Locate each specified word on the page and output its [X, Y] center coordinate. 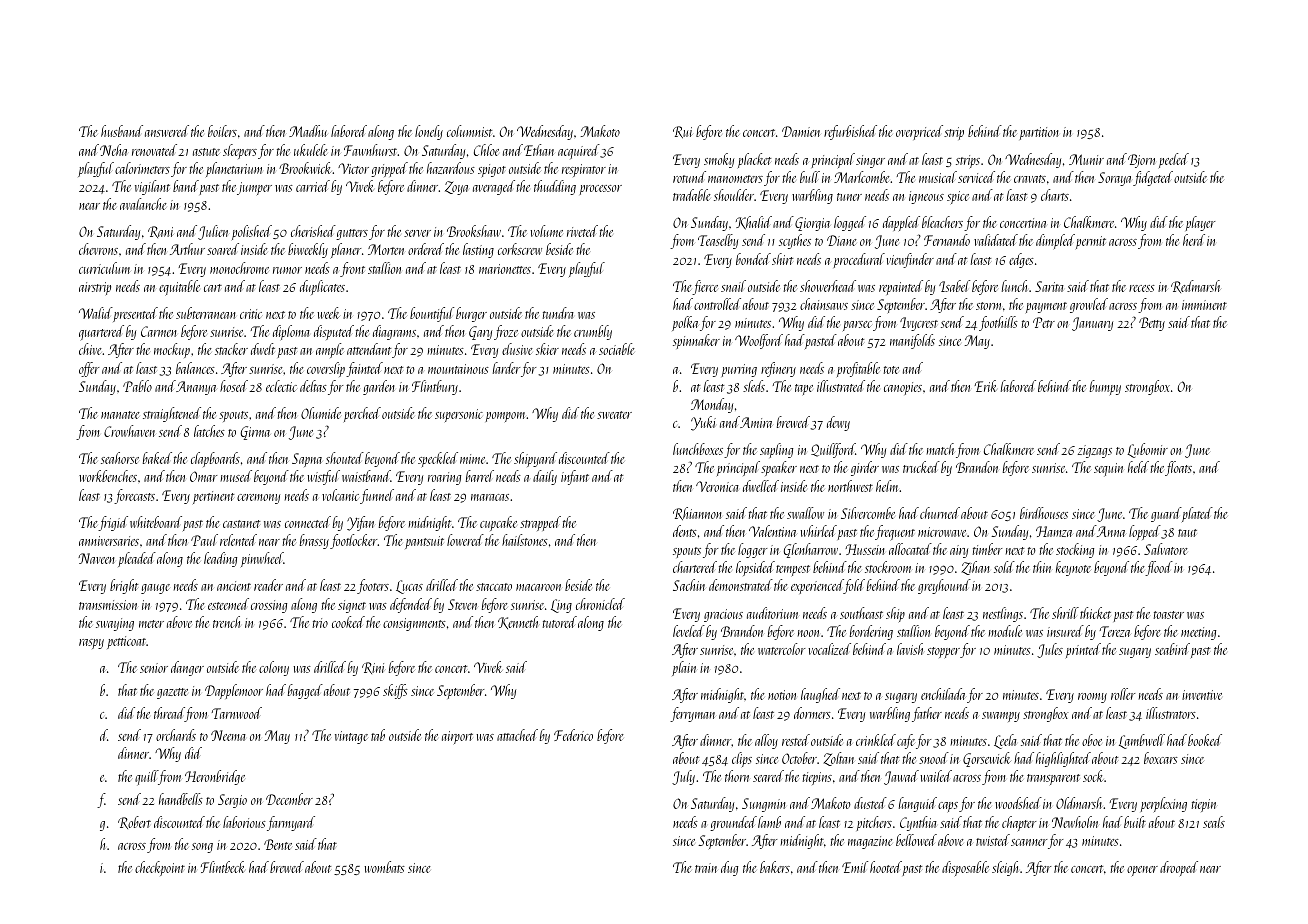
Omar [203, 476]
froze [506, 332]
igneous [926, 197]
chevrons [98, 249]
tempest [793, 570]
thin [1042, 567]
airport [457, 737]
